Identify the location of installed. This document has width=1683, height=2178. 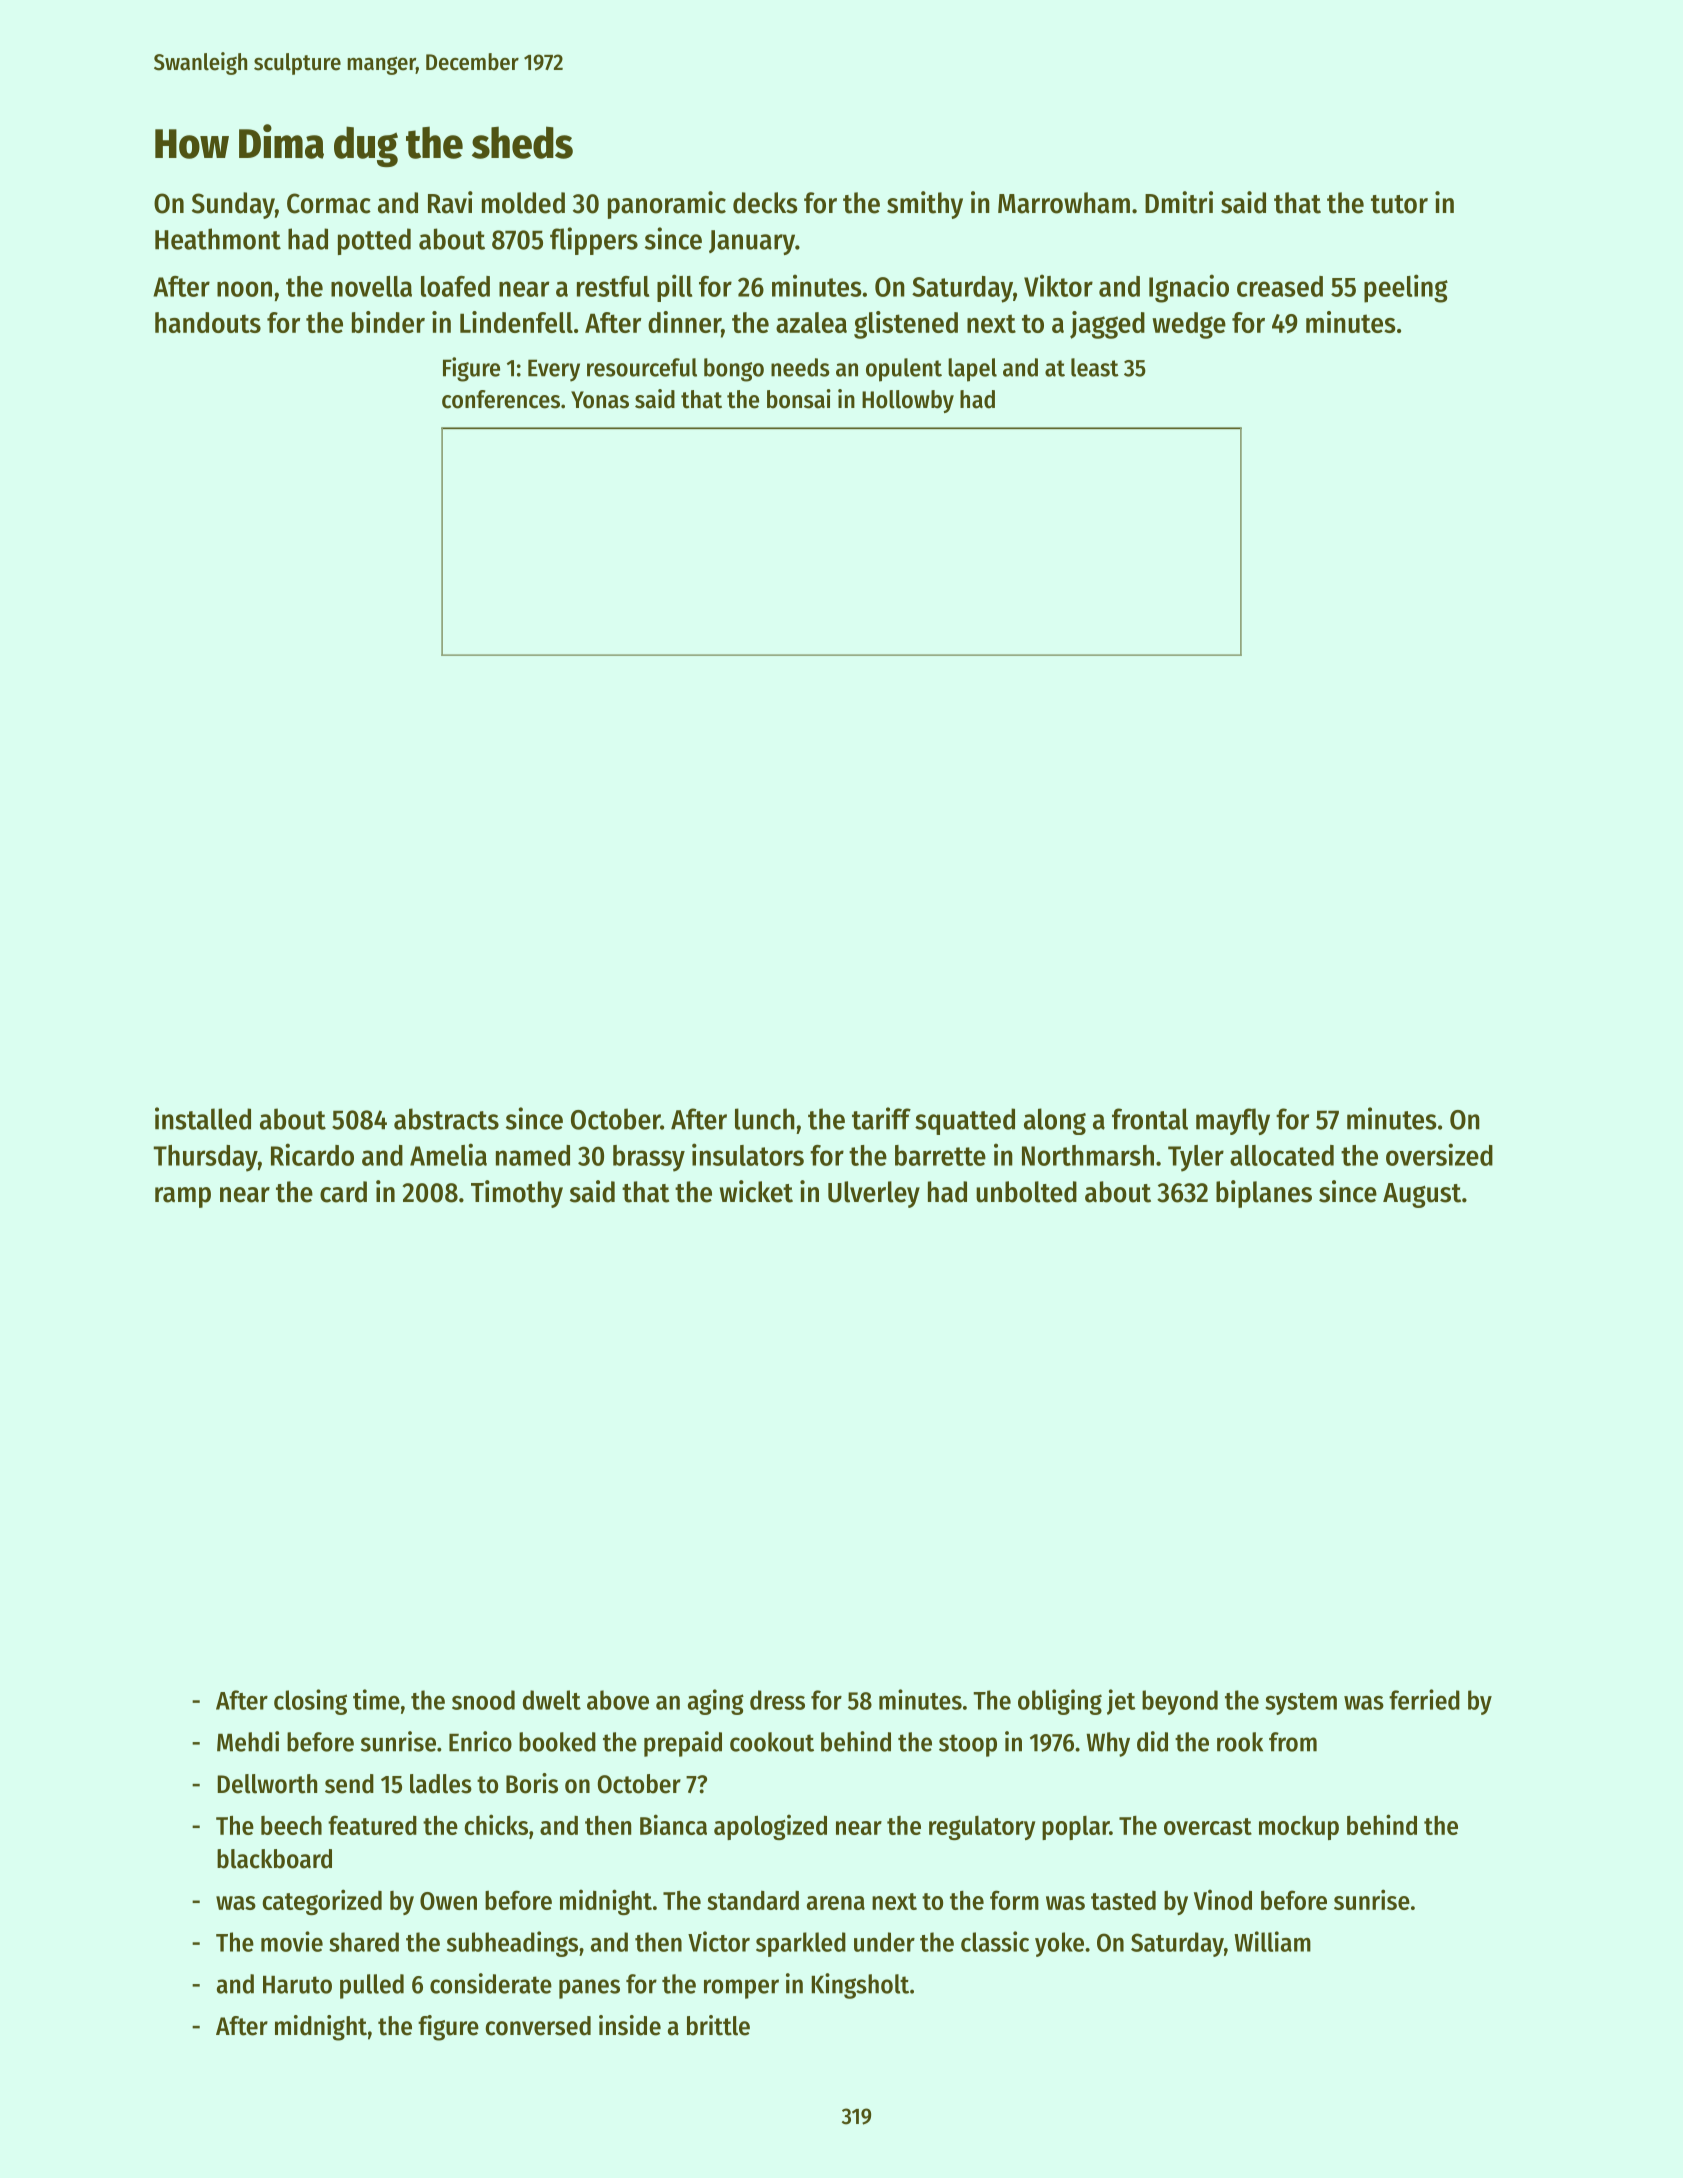
(203, 1118).
